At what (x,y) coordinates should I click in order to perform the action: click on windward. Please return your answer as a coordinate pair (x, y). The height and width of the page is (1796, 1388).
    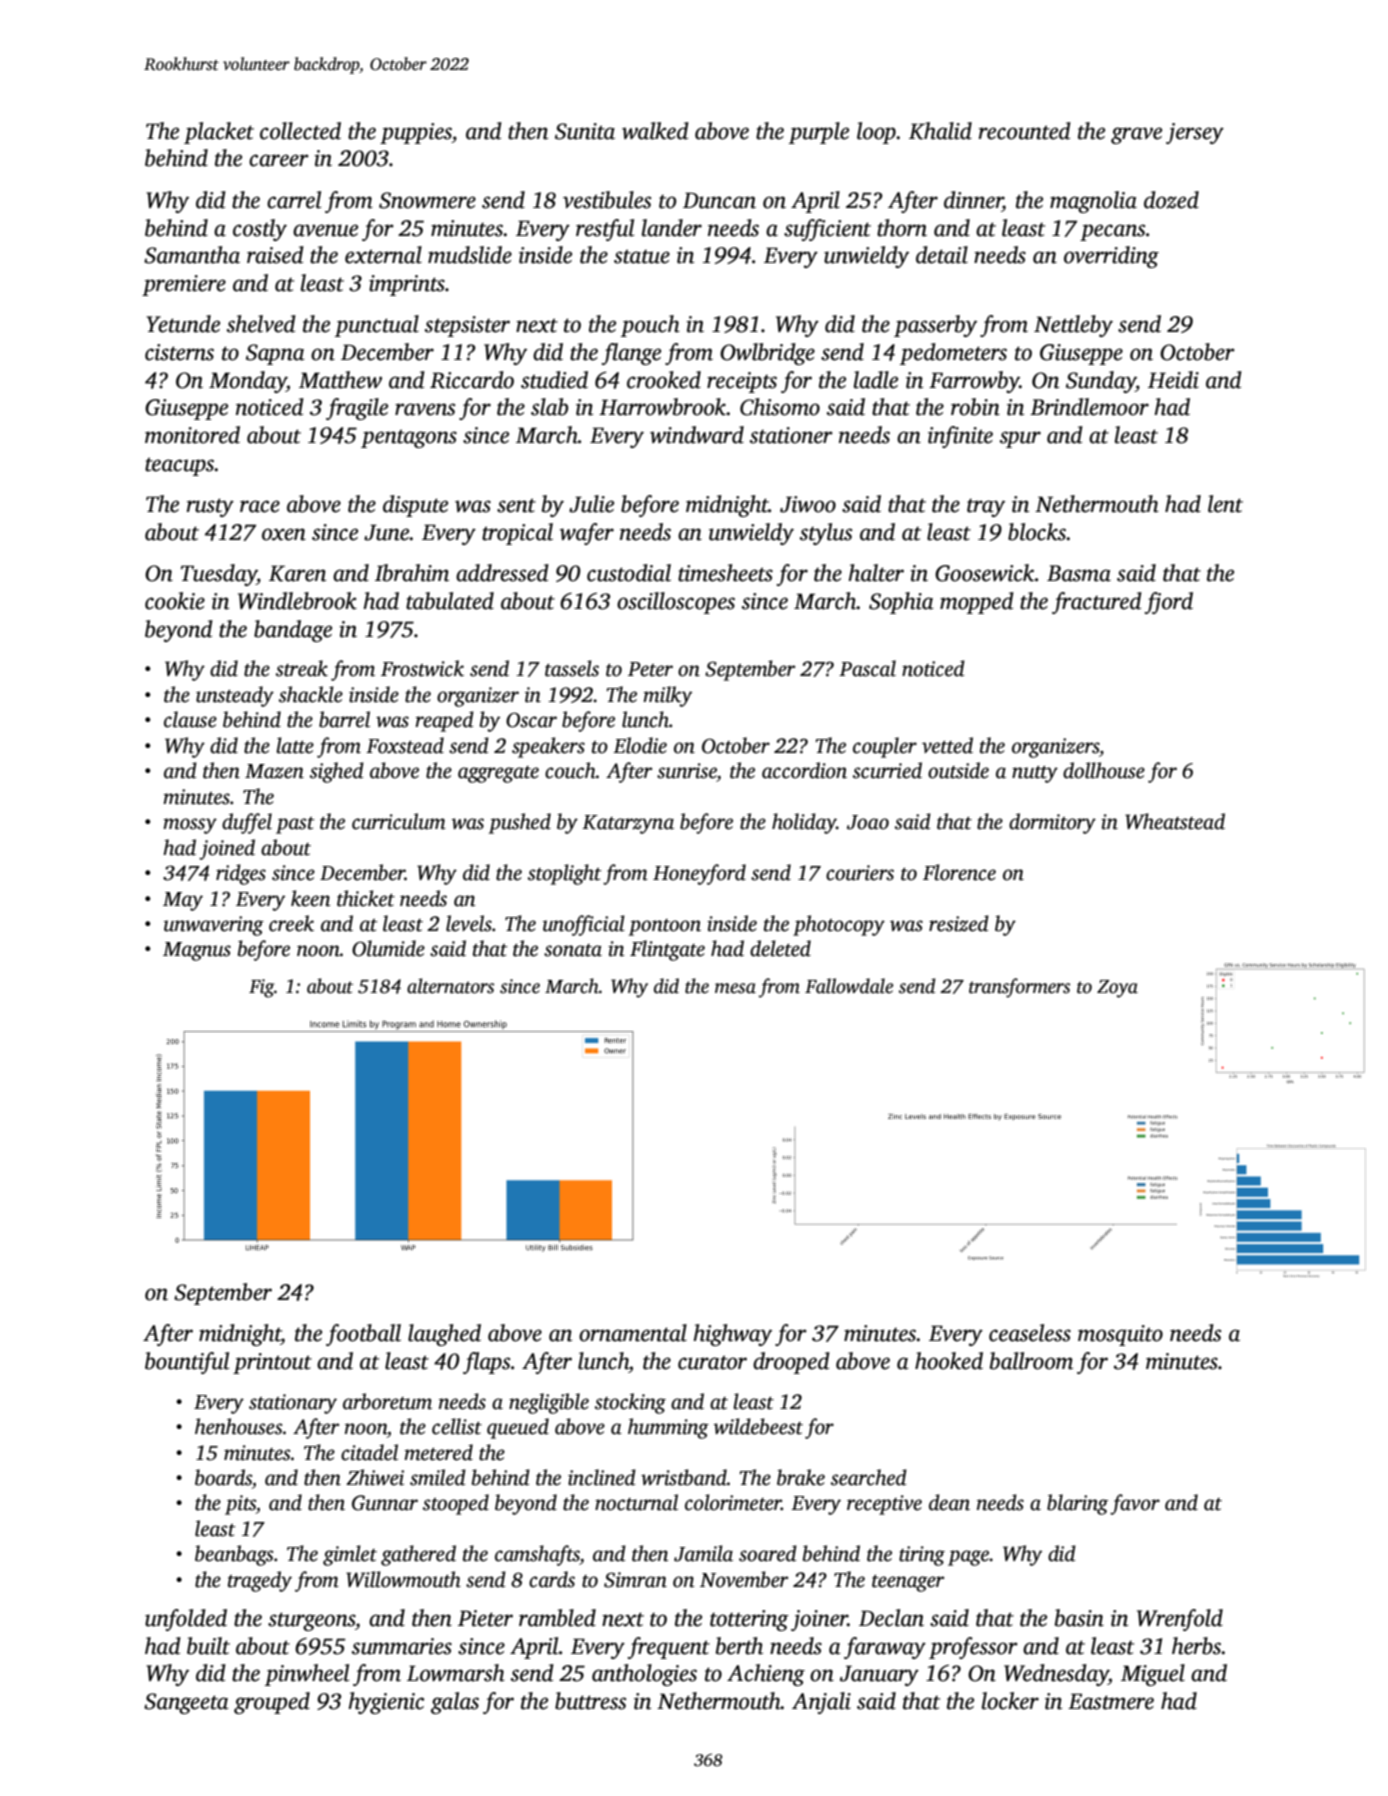
    Looking at the image, I should click on (697, 435).
